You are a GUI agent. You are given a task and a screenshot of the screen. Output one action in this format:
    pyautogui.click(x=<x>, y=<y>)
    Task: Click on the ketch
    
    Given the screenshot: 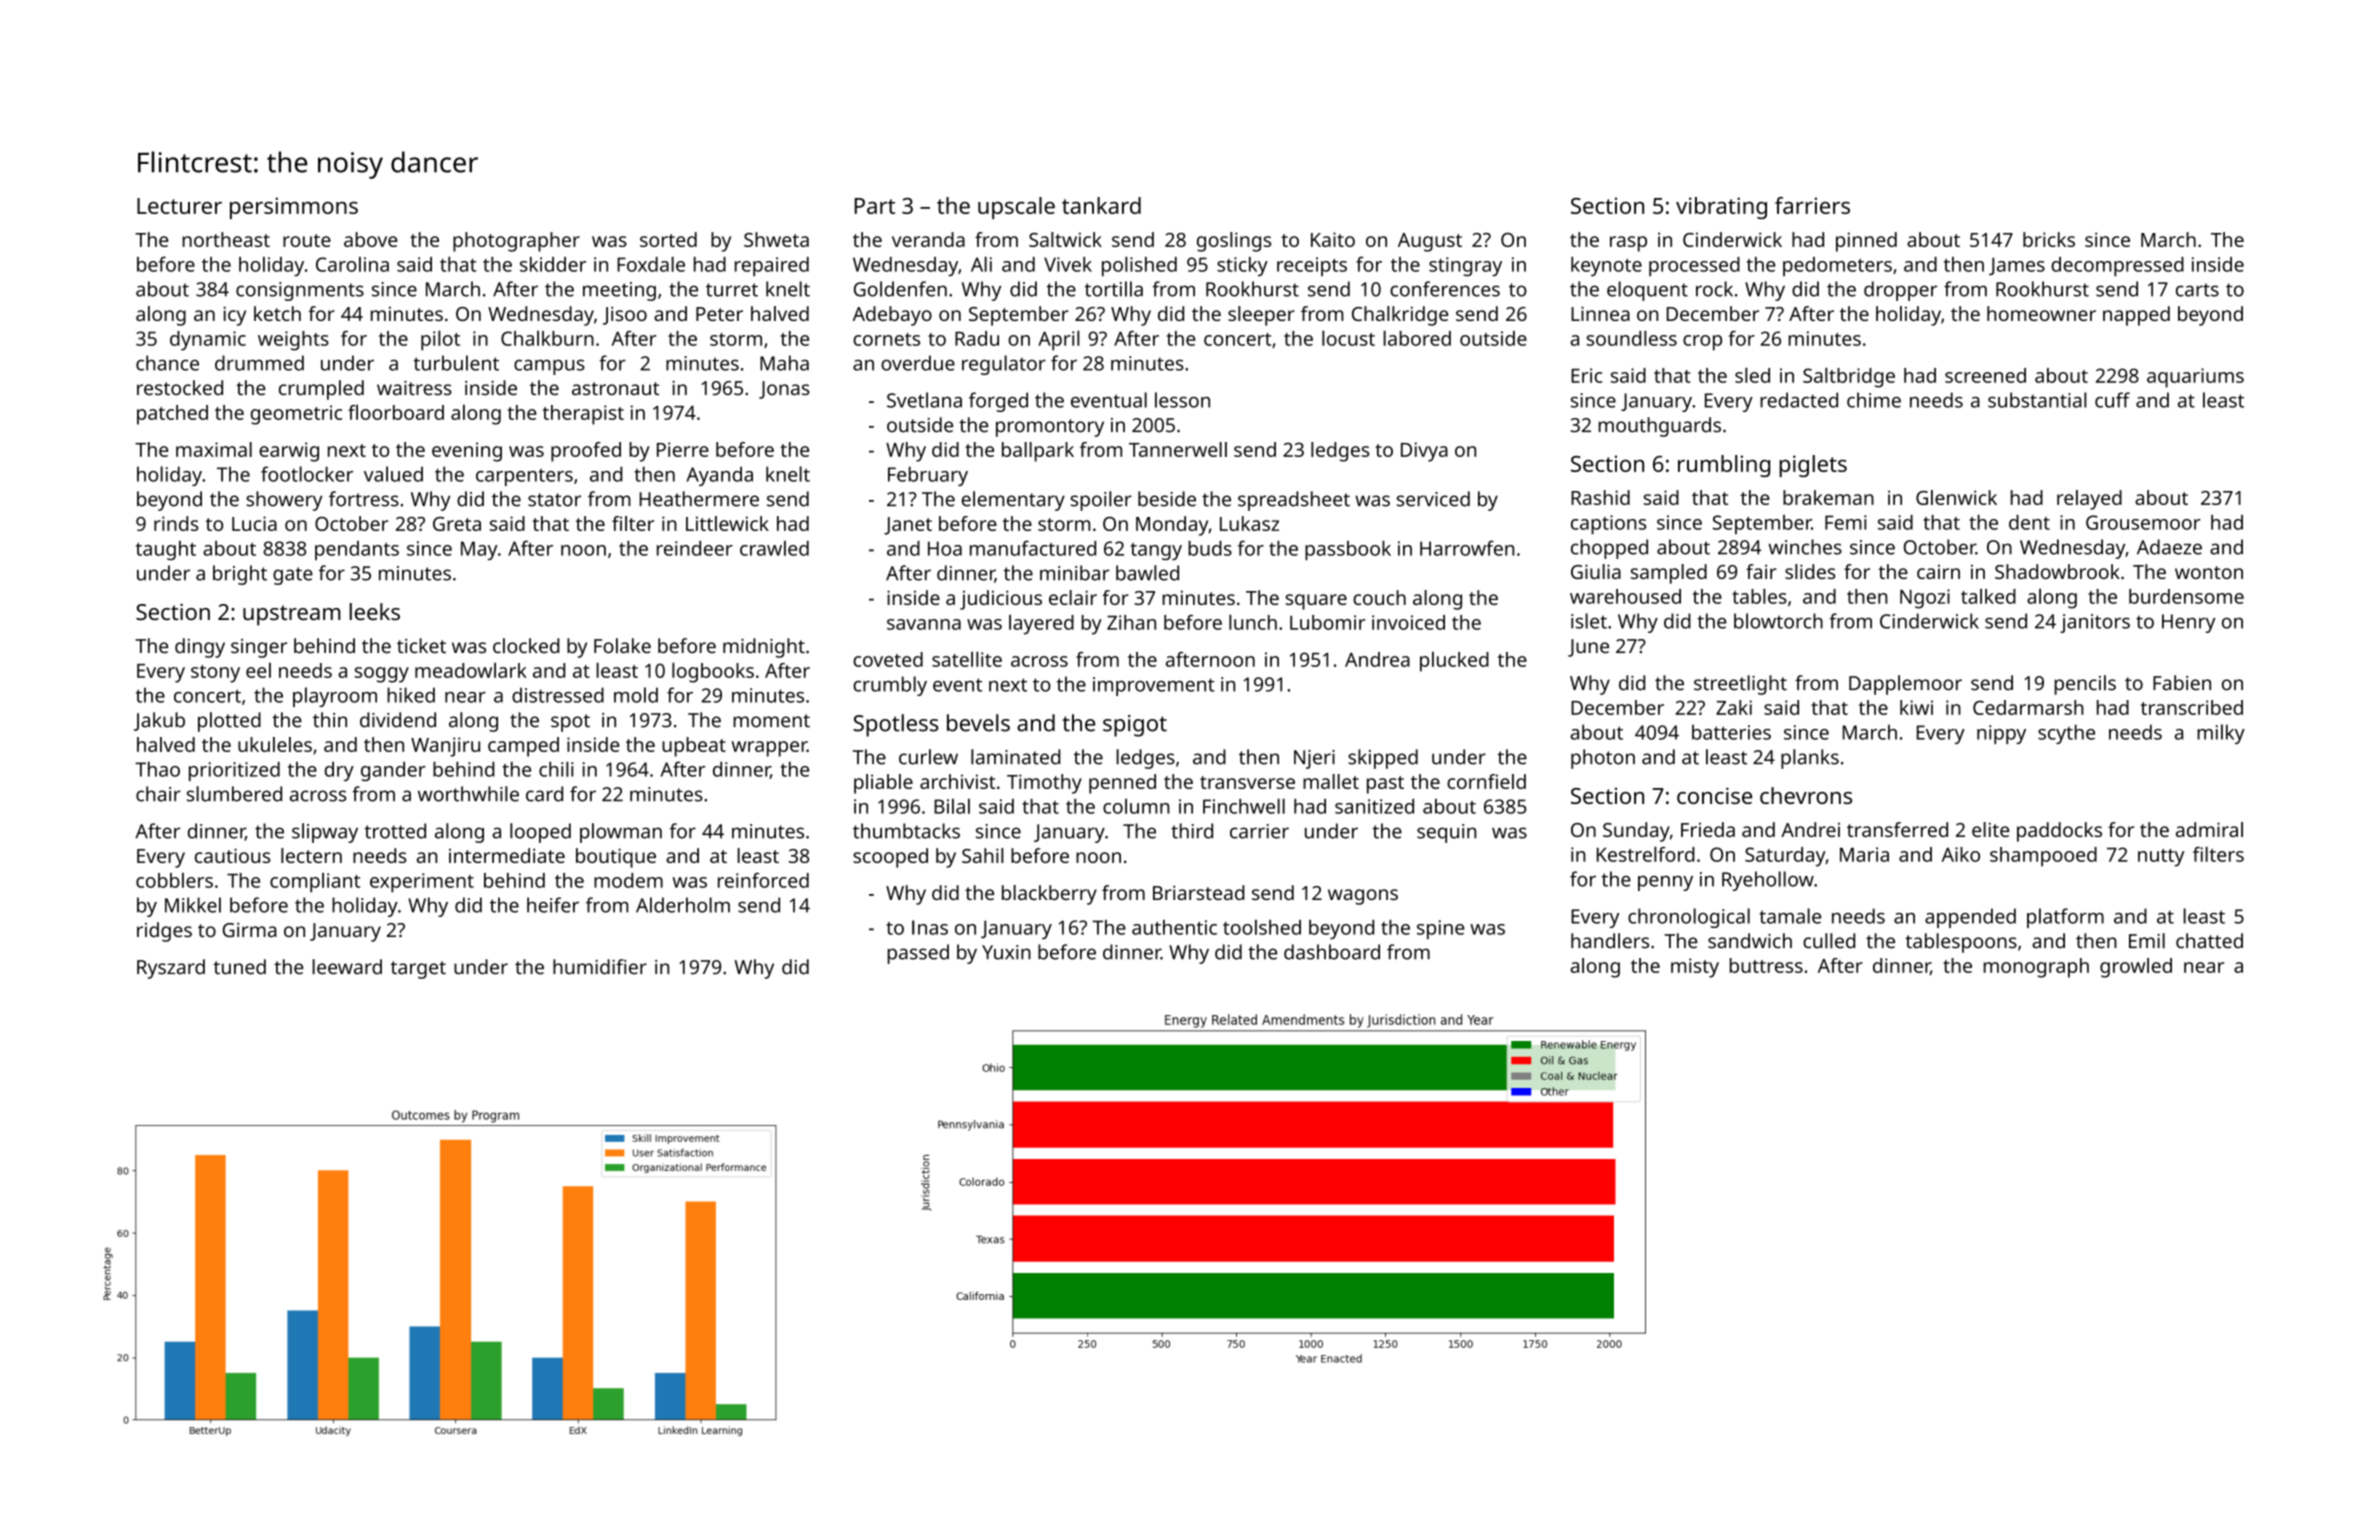 What is the action you would take?
    pyautogui.click(x=277, y=313)
